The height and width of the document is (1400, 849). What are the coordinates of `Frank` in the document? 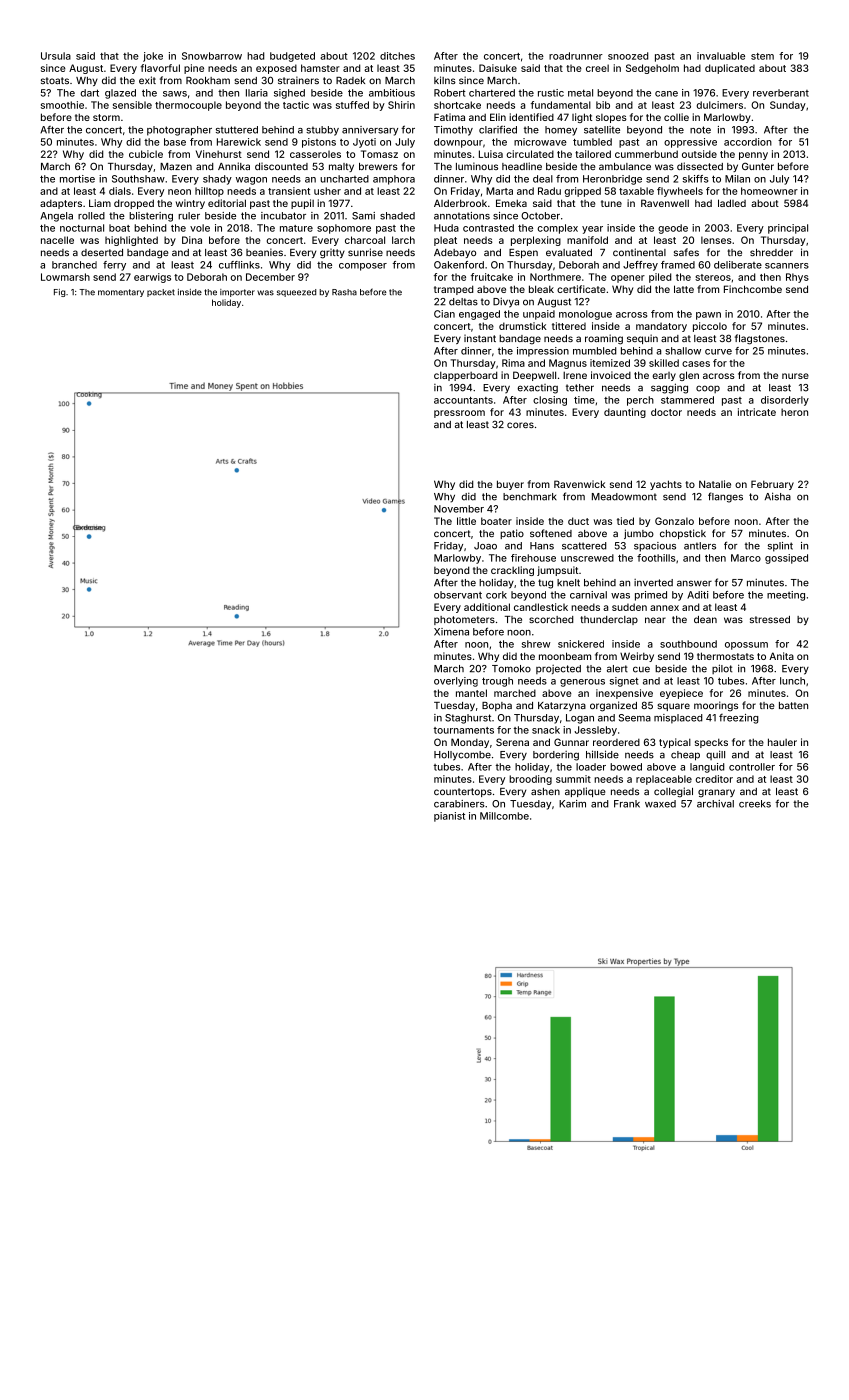 It's located at (627, 804).
